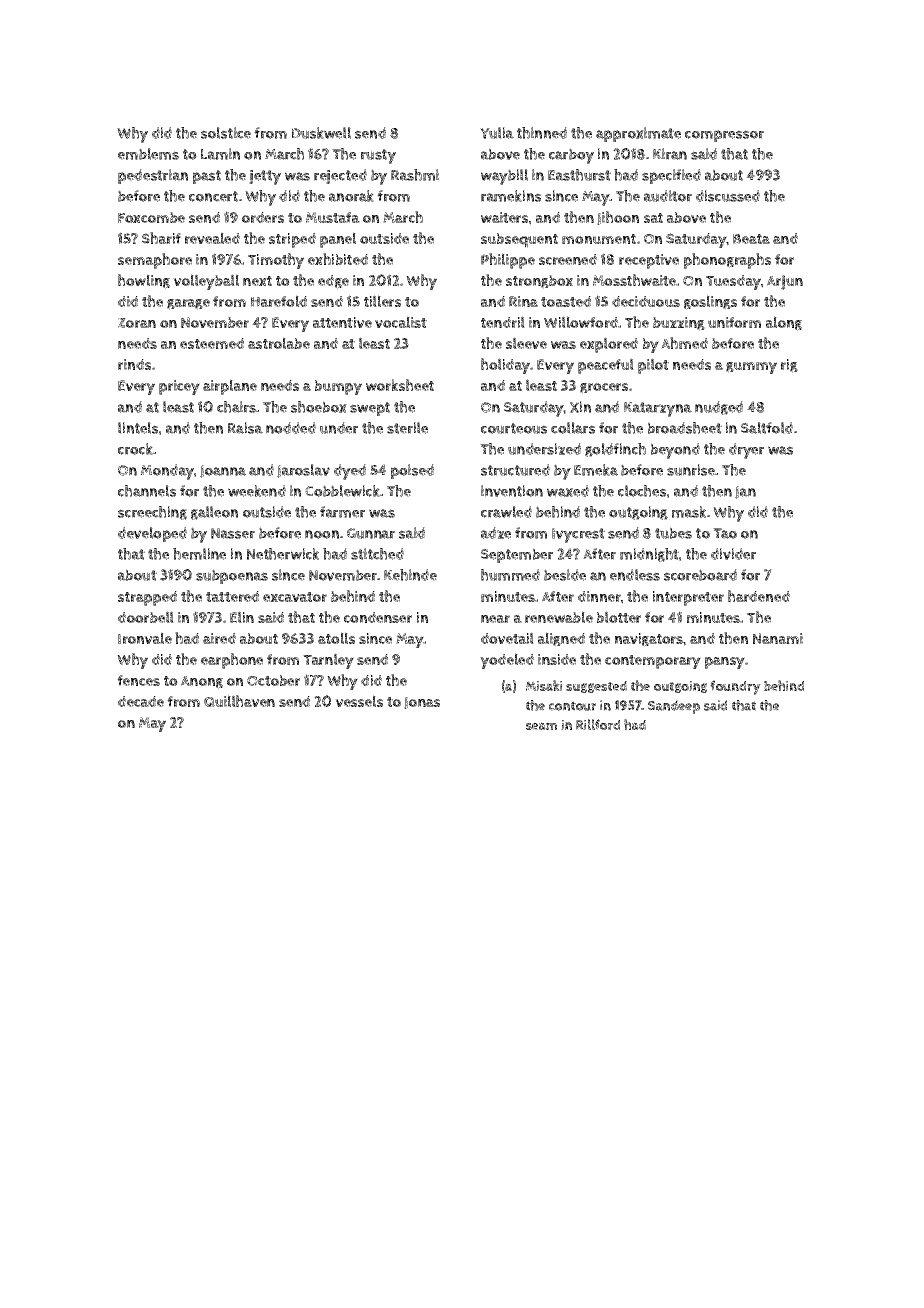  Describe the element at coordinates (212, 343) in the screenshot. I see `esteemed` at that location.
